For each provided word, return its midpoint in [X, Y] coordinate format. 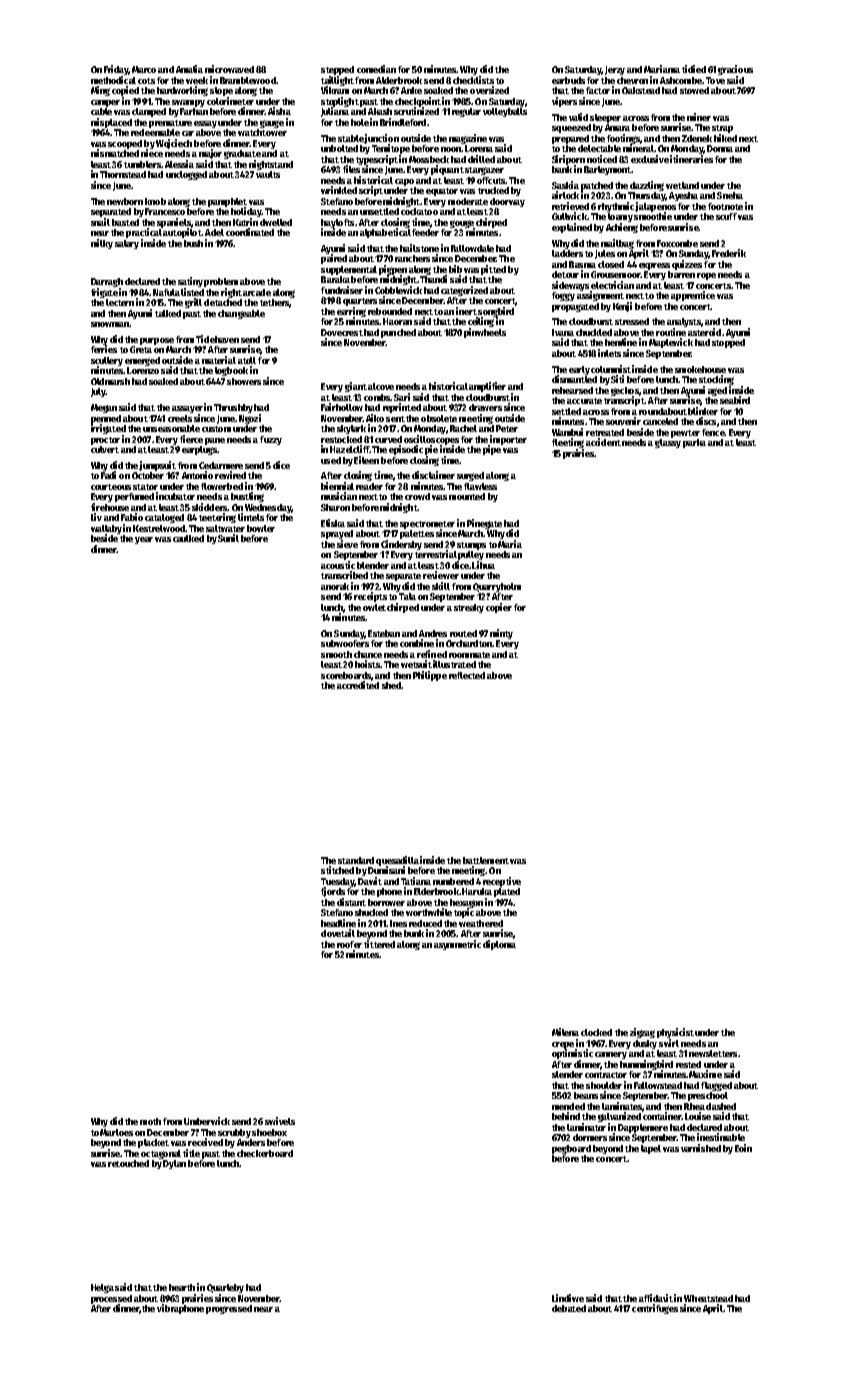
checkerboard [265, 1153]
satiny [190, 282]
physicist [675, 1033]
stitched [337, 870]
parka [694, 443]
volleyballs [505, 112]
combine [417, 643]
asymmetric [457, 945]
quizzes [687, 265]
